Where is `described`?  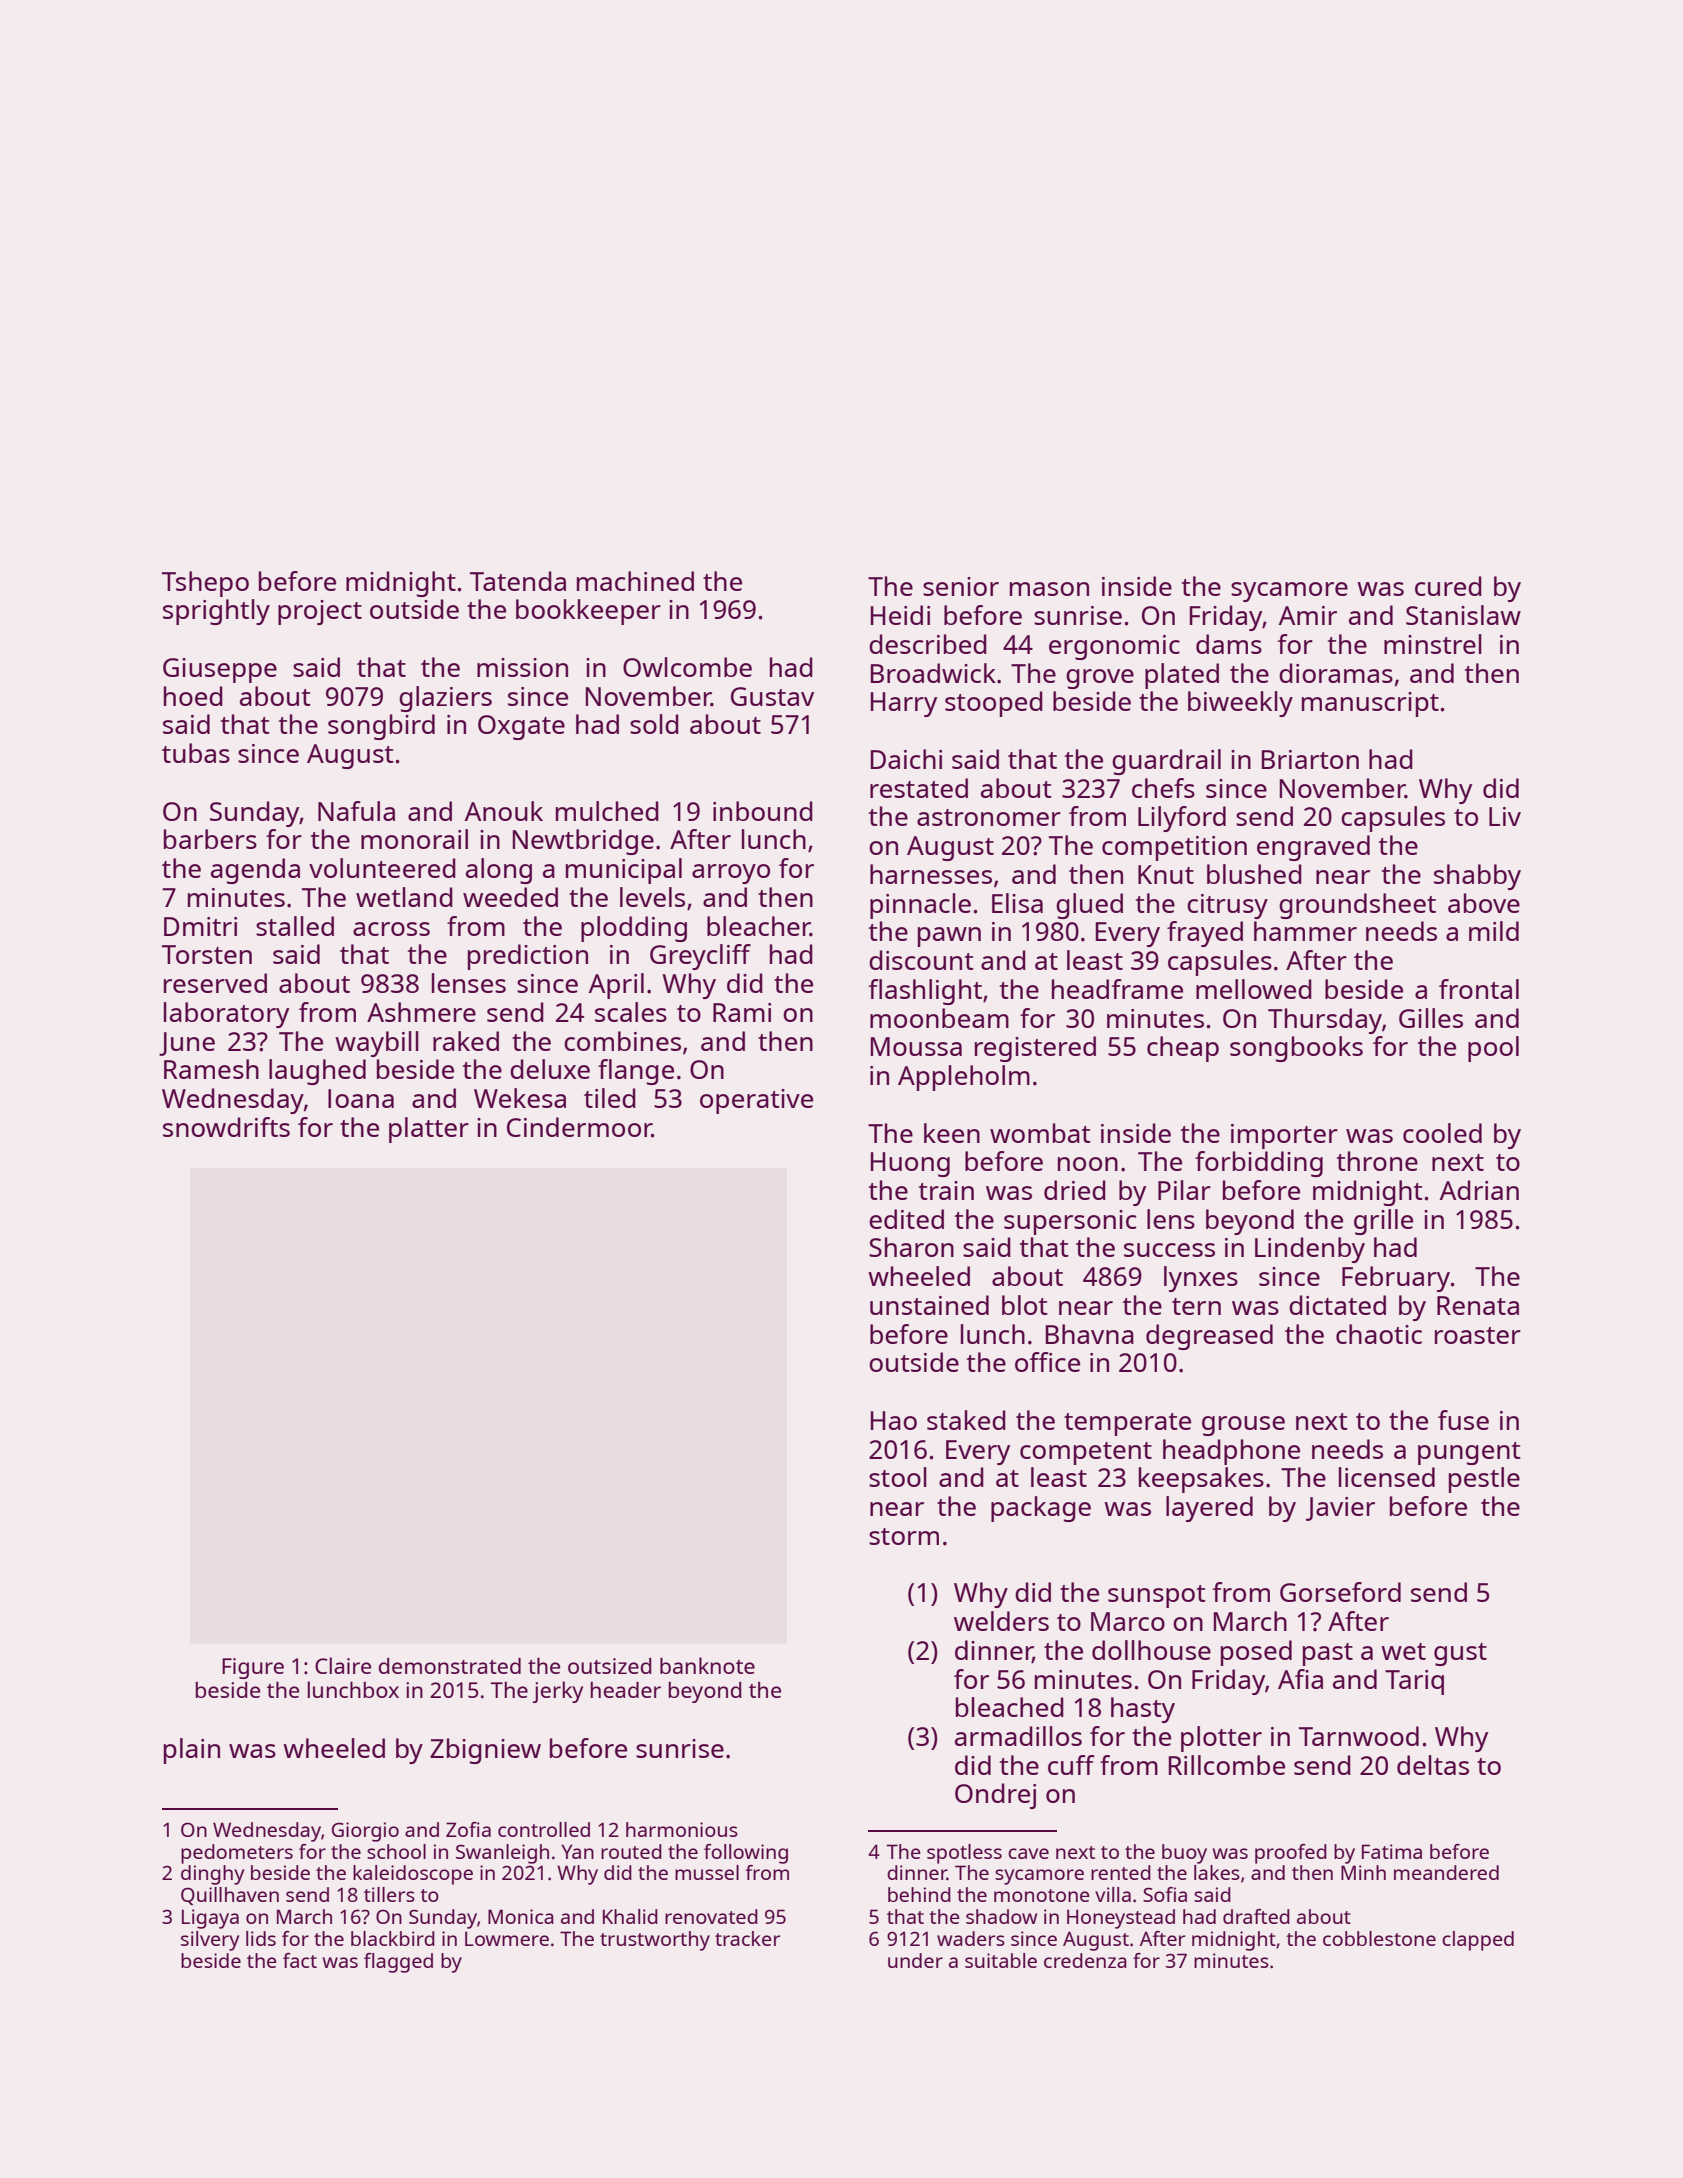
described is located at coordinates (928, 644).
